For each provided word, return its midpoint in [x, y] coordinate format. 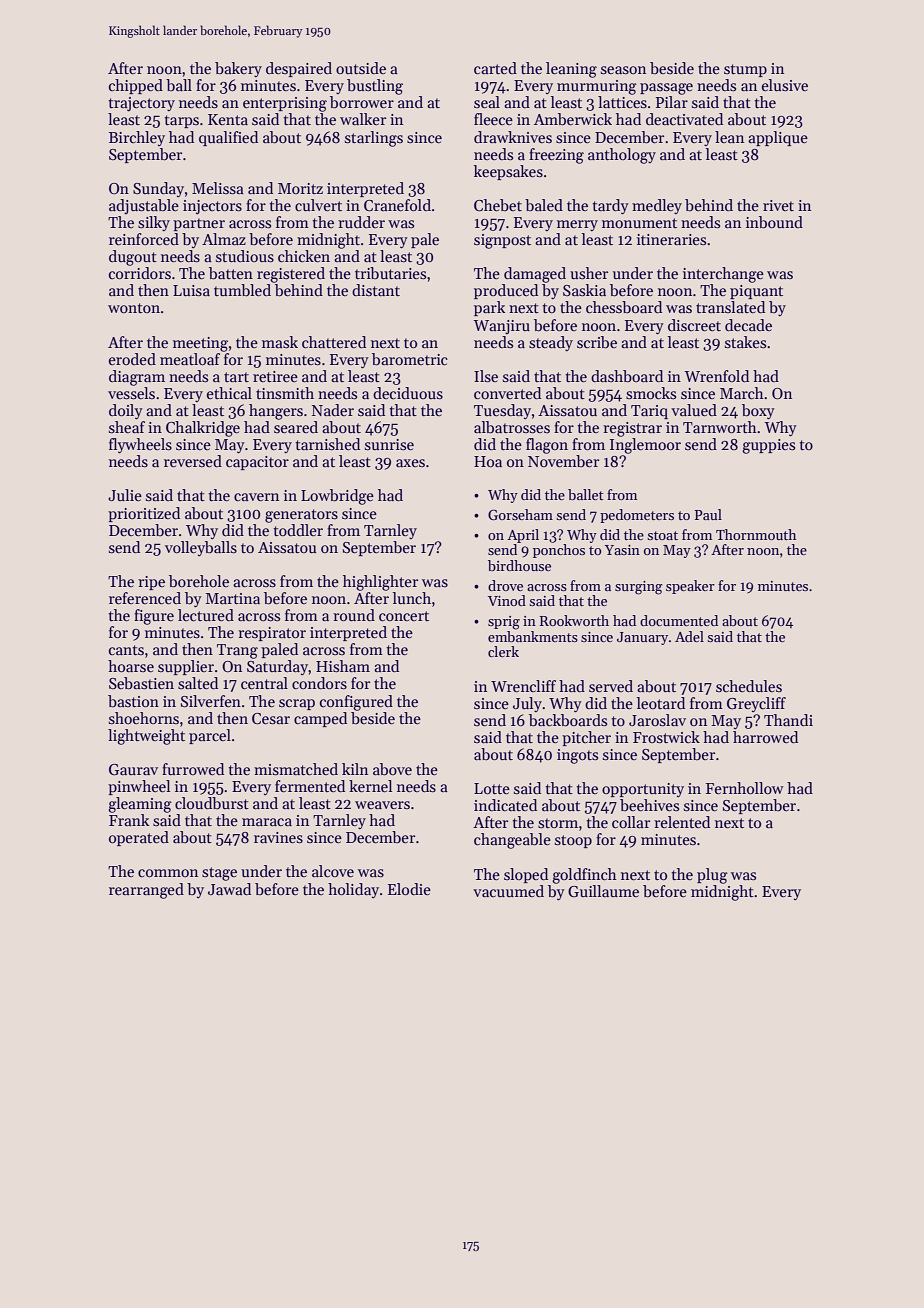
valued [694, 410]
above [392, 769]
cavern [256, 497]
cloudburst [212, 803]
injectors [212, 207]
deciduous [408, 393]
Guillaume [603, 891]
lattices [622, 102]
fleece [493, 119]
